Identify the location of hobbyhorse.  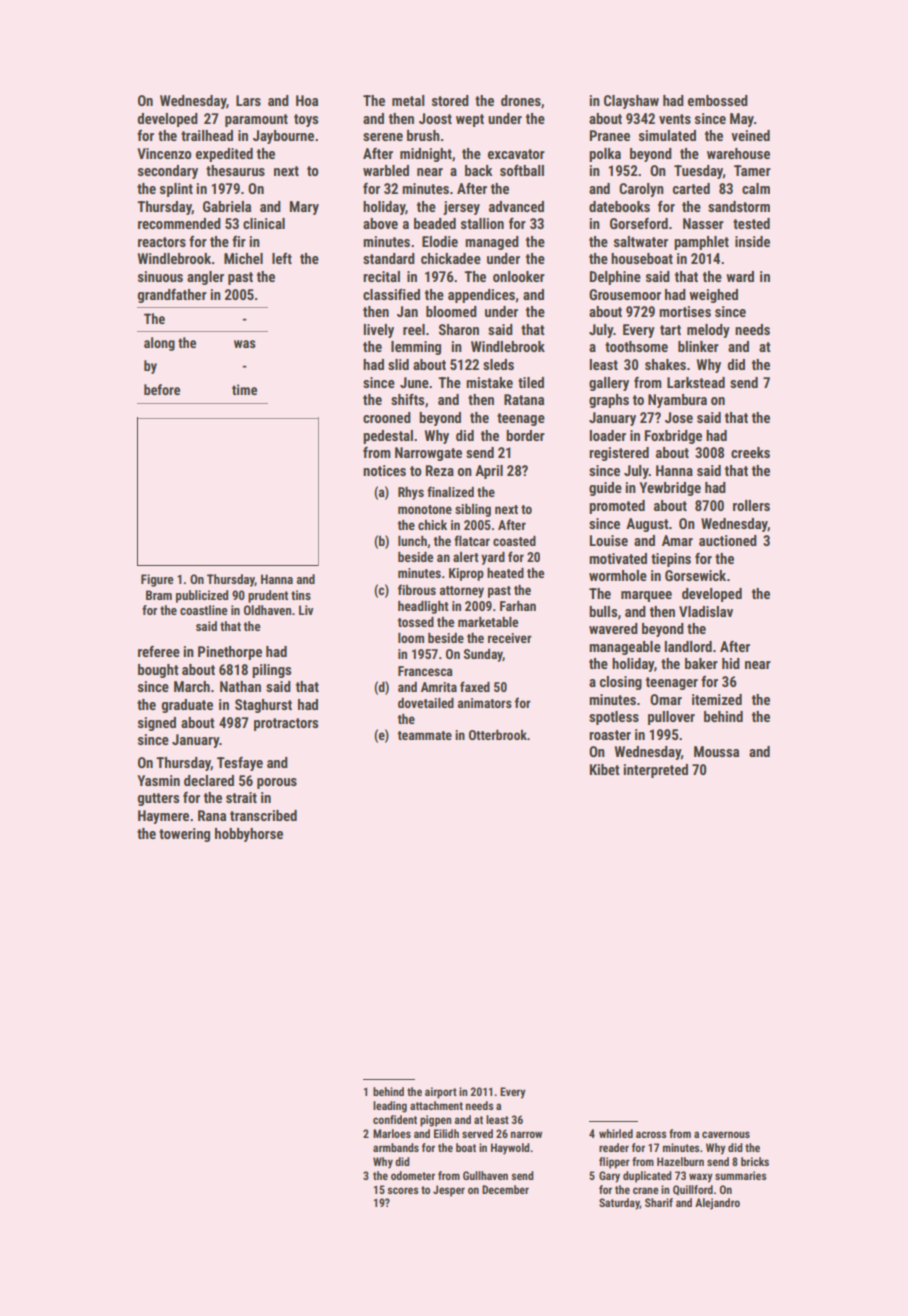
(249, 835).
